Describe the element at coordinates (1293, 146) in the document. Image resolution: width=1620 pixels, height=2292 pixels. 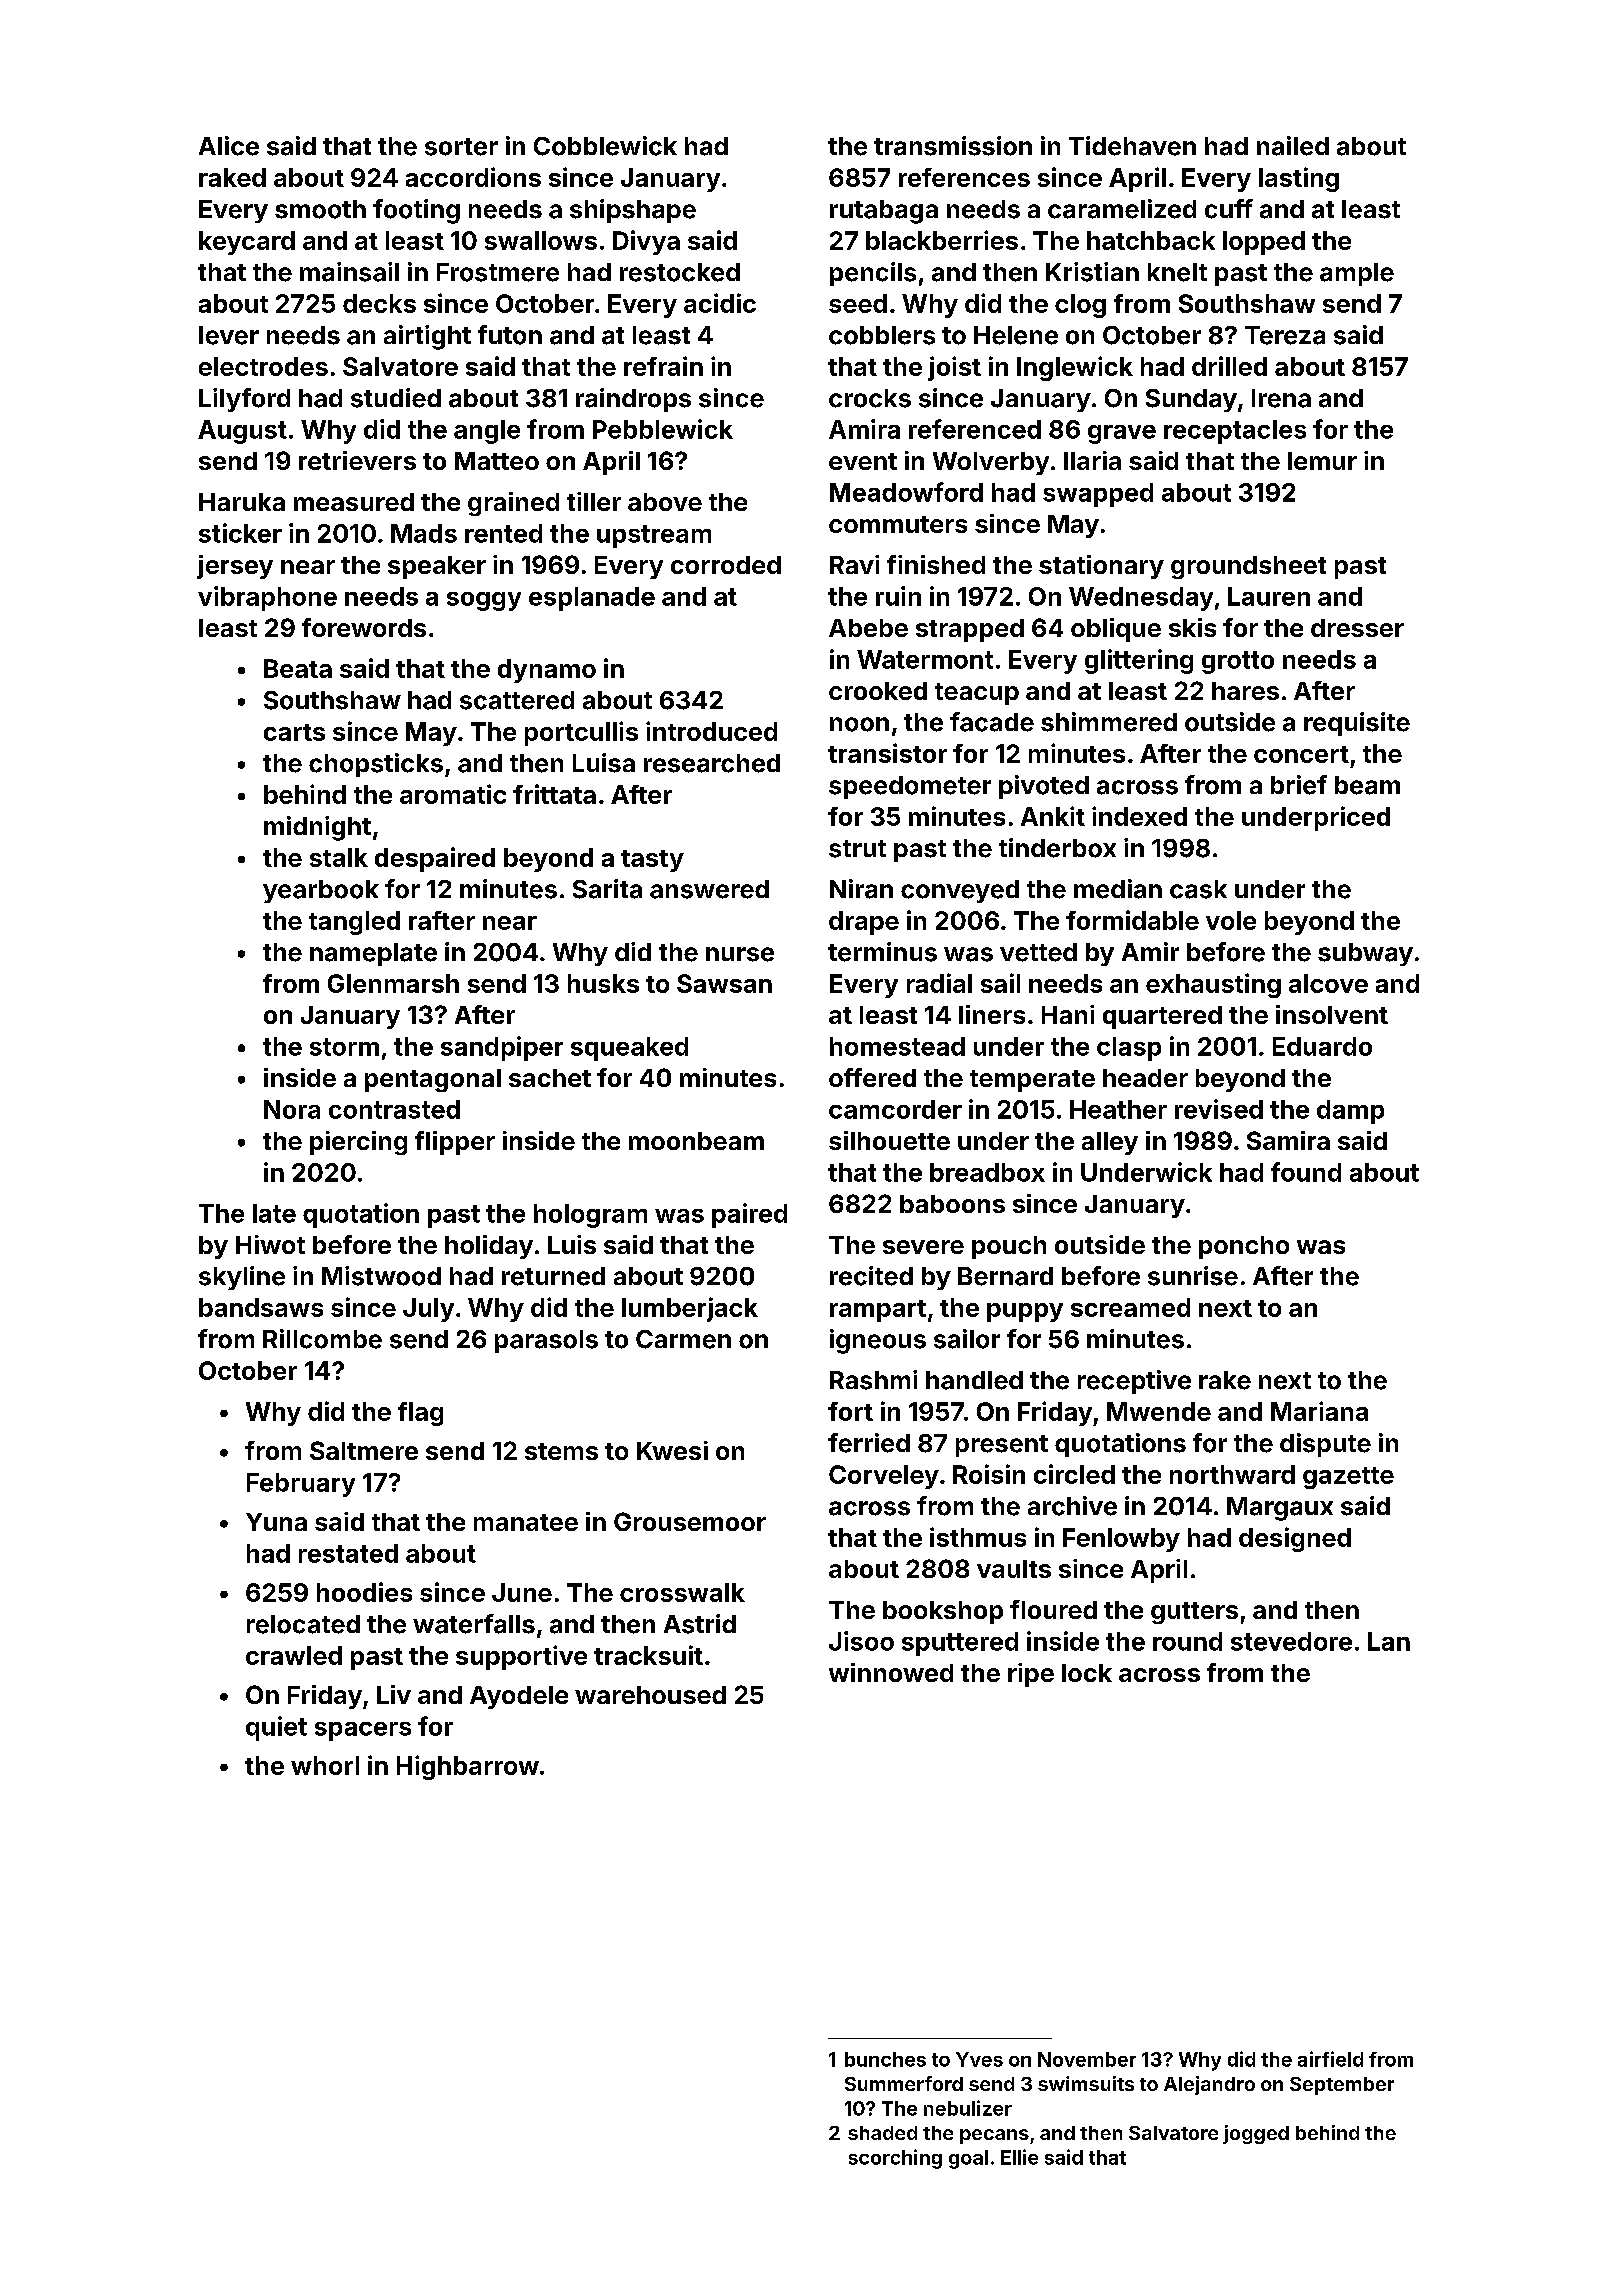
I see `nailed` at that location.
